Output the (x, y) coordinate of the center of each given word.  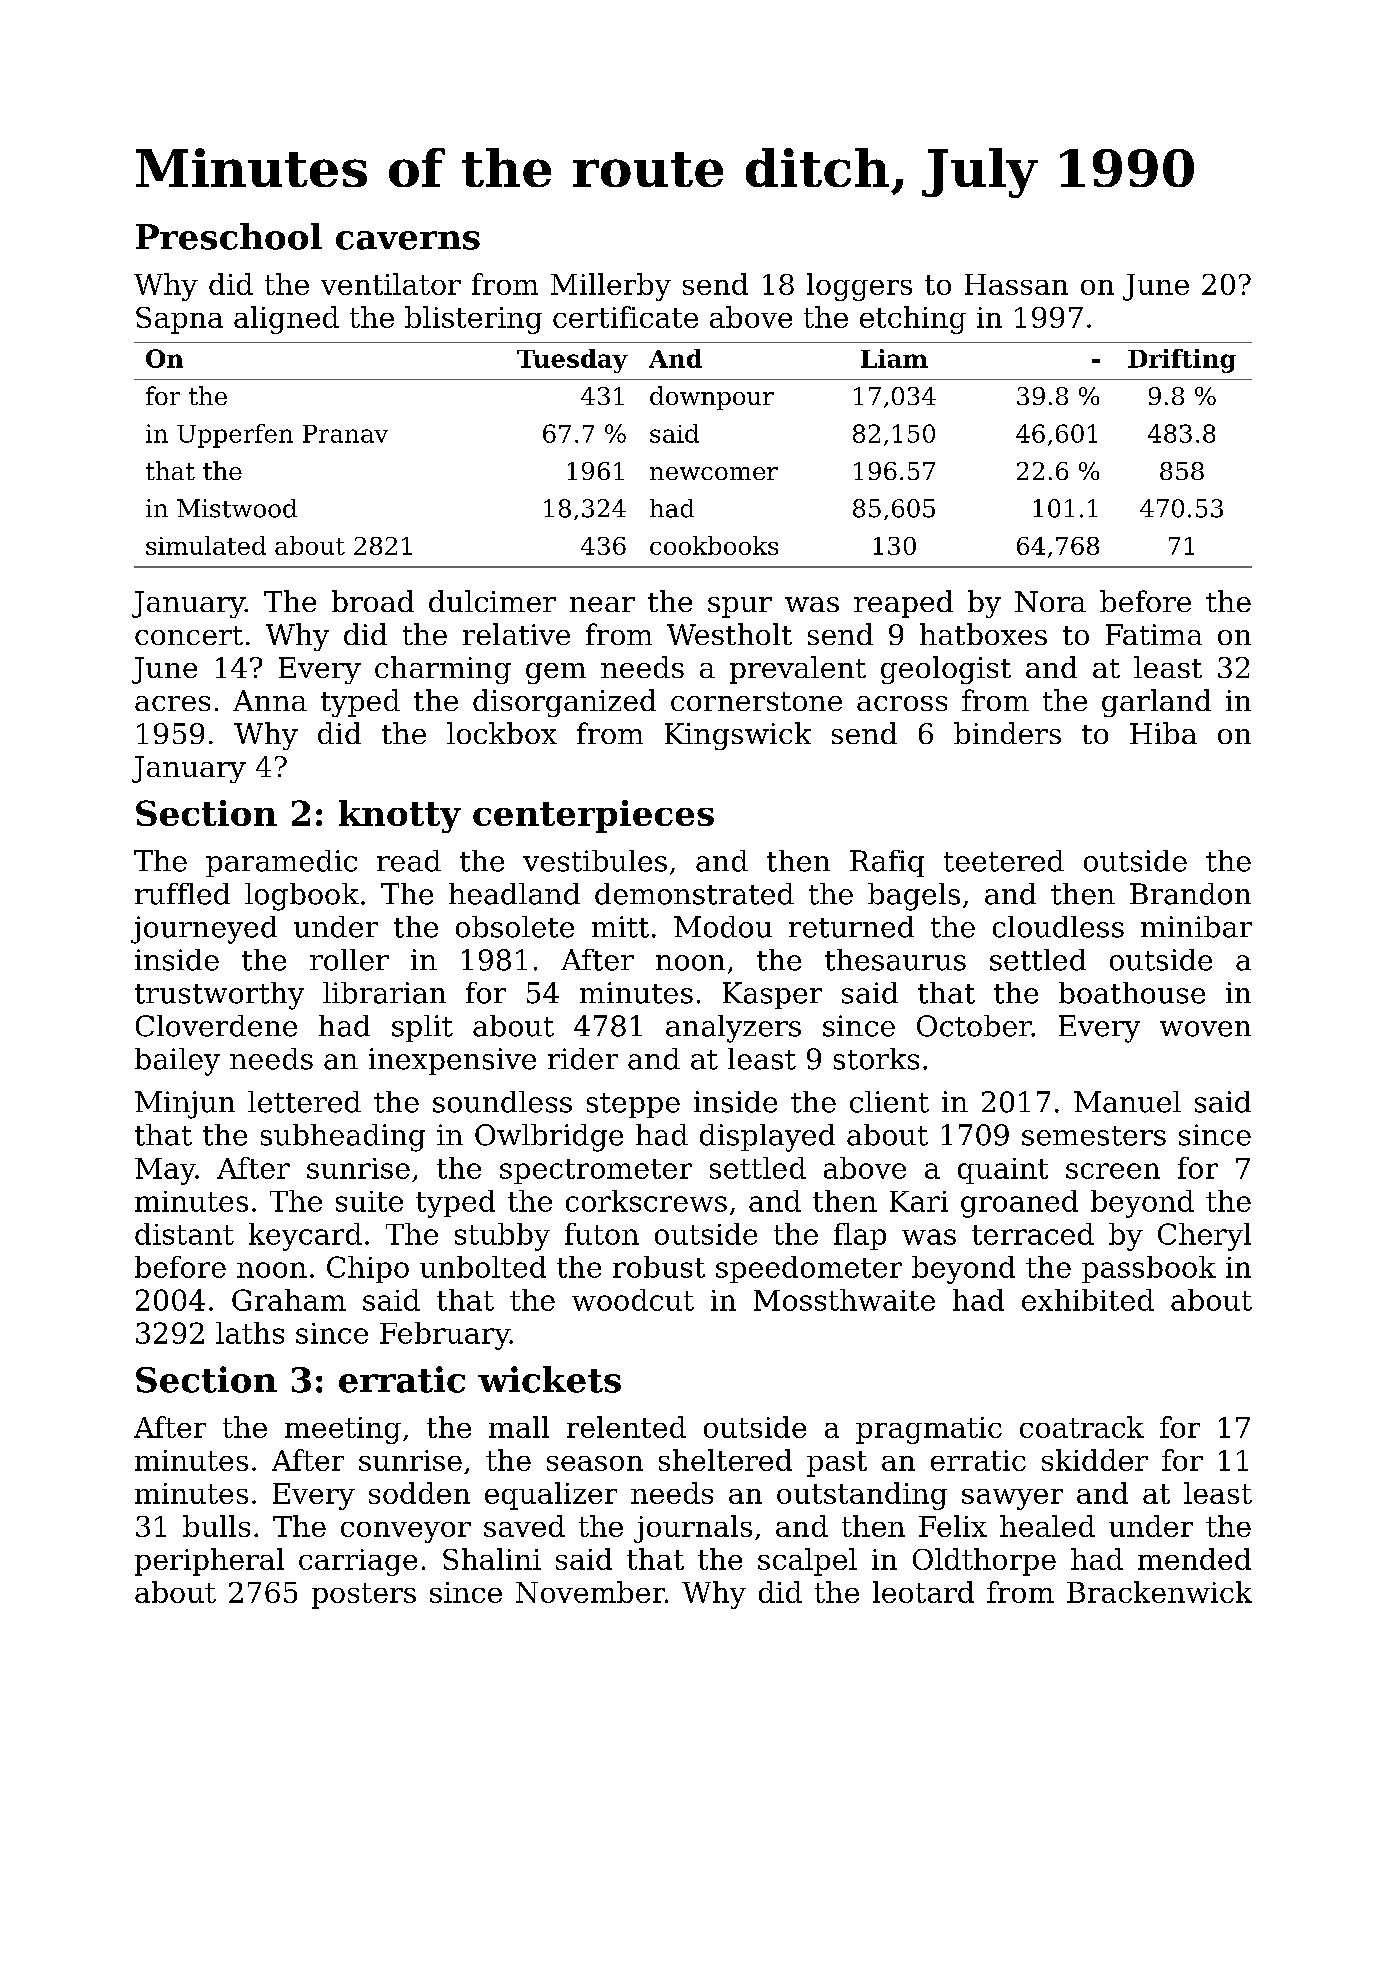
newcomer (714, 473)
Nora (1050, 601)
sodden (419, 1493)
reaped (903, 604)
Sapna (179, 320)
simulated (206, 545)
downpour (712, 398)
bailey (177, 1062)
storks (876, 1059)
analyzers (733, 1029)
